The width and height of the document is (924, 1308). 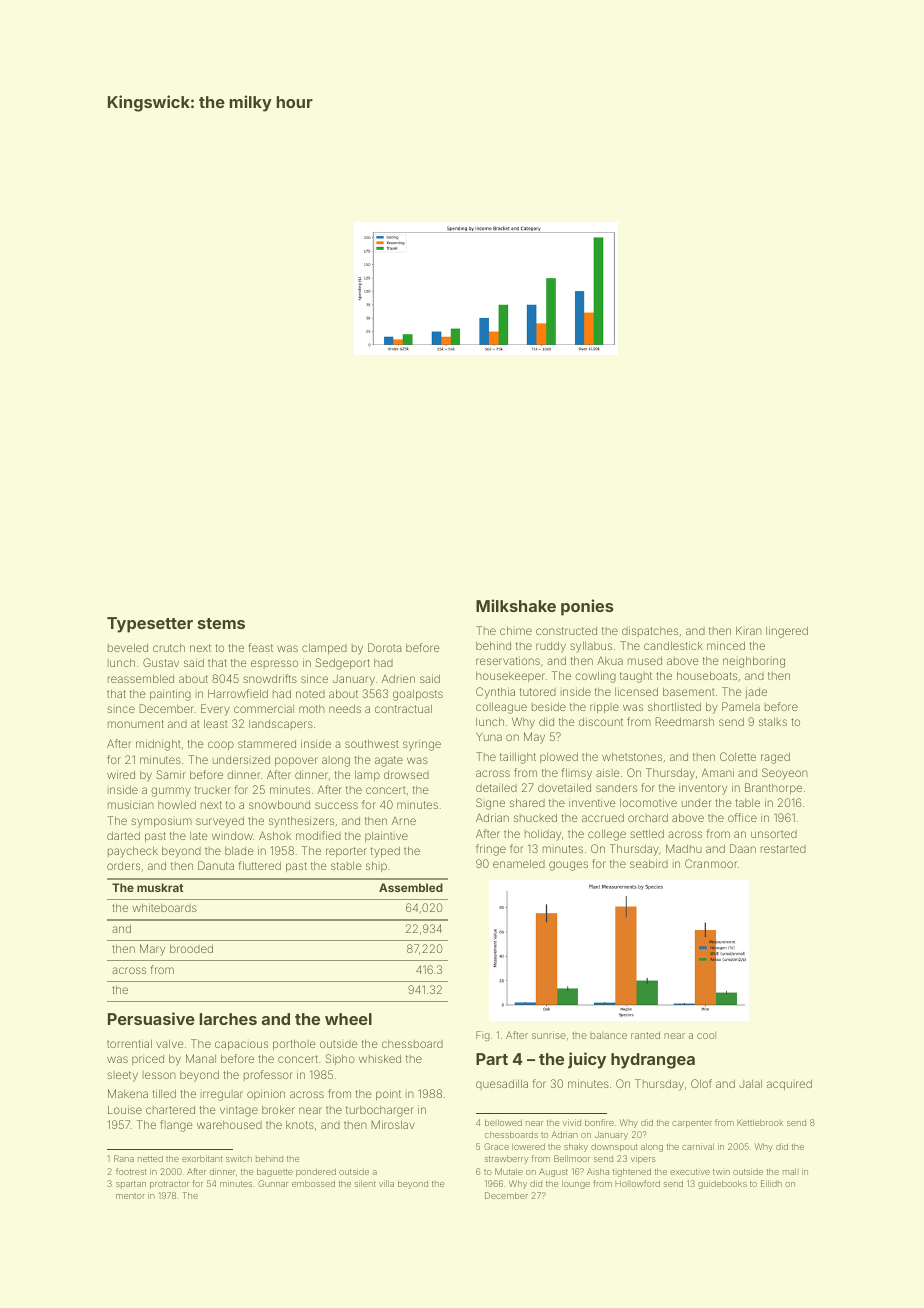 I want to click on whisked, so click(x=380, y=1058).
